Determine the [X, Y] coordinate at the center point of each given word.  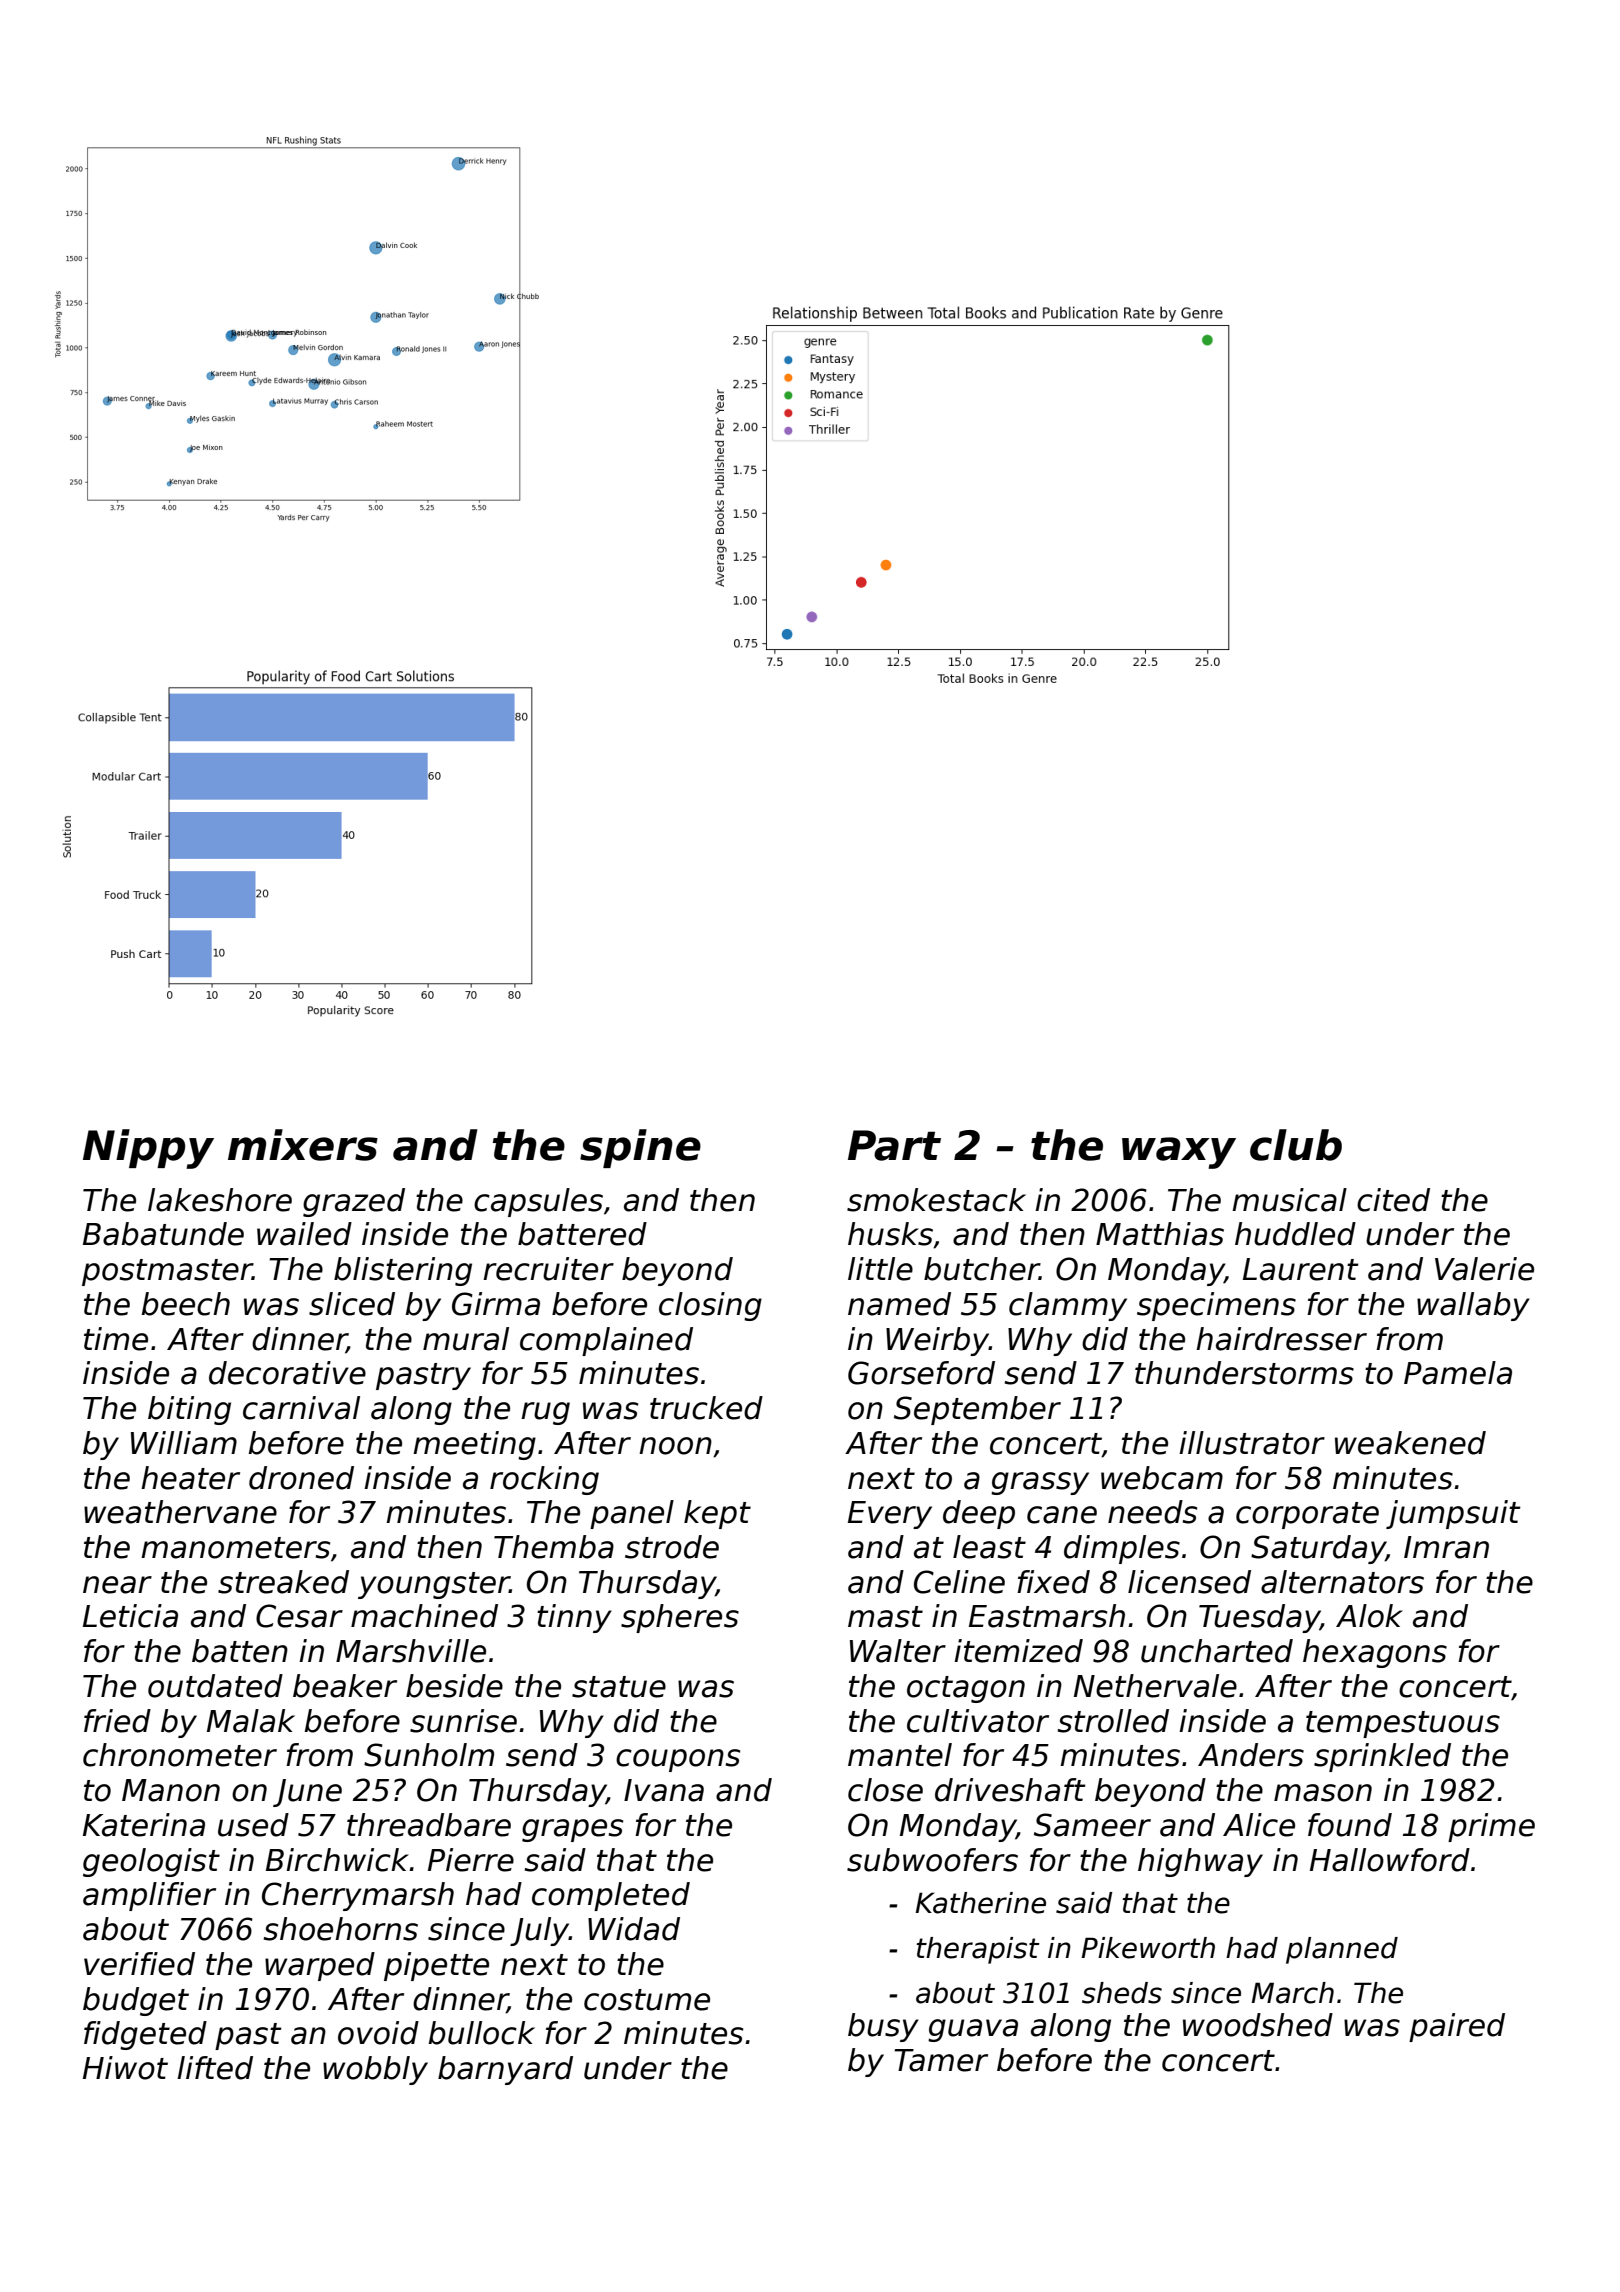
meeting [474, 1445]
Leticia [130, 1616]
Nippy [148, 1149]
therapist [978, 1950]
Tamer [941, 2060]
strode [672, 1547]
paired [1457, 2027]
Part [894, 1145]
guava [973, 2030]
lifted [215, 2068]
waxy [1179, 1153]
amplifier [149, 1896]
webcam [1162, 1478]
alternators [1342, 1582]
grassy [1040, 1483]
